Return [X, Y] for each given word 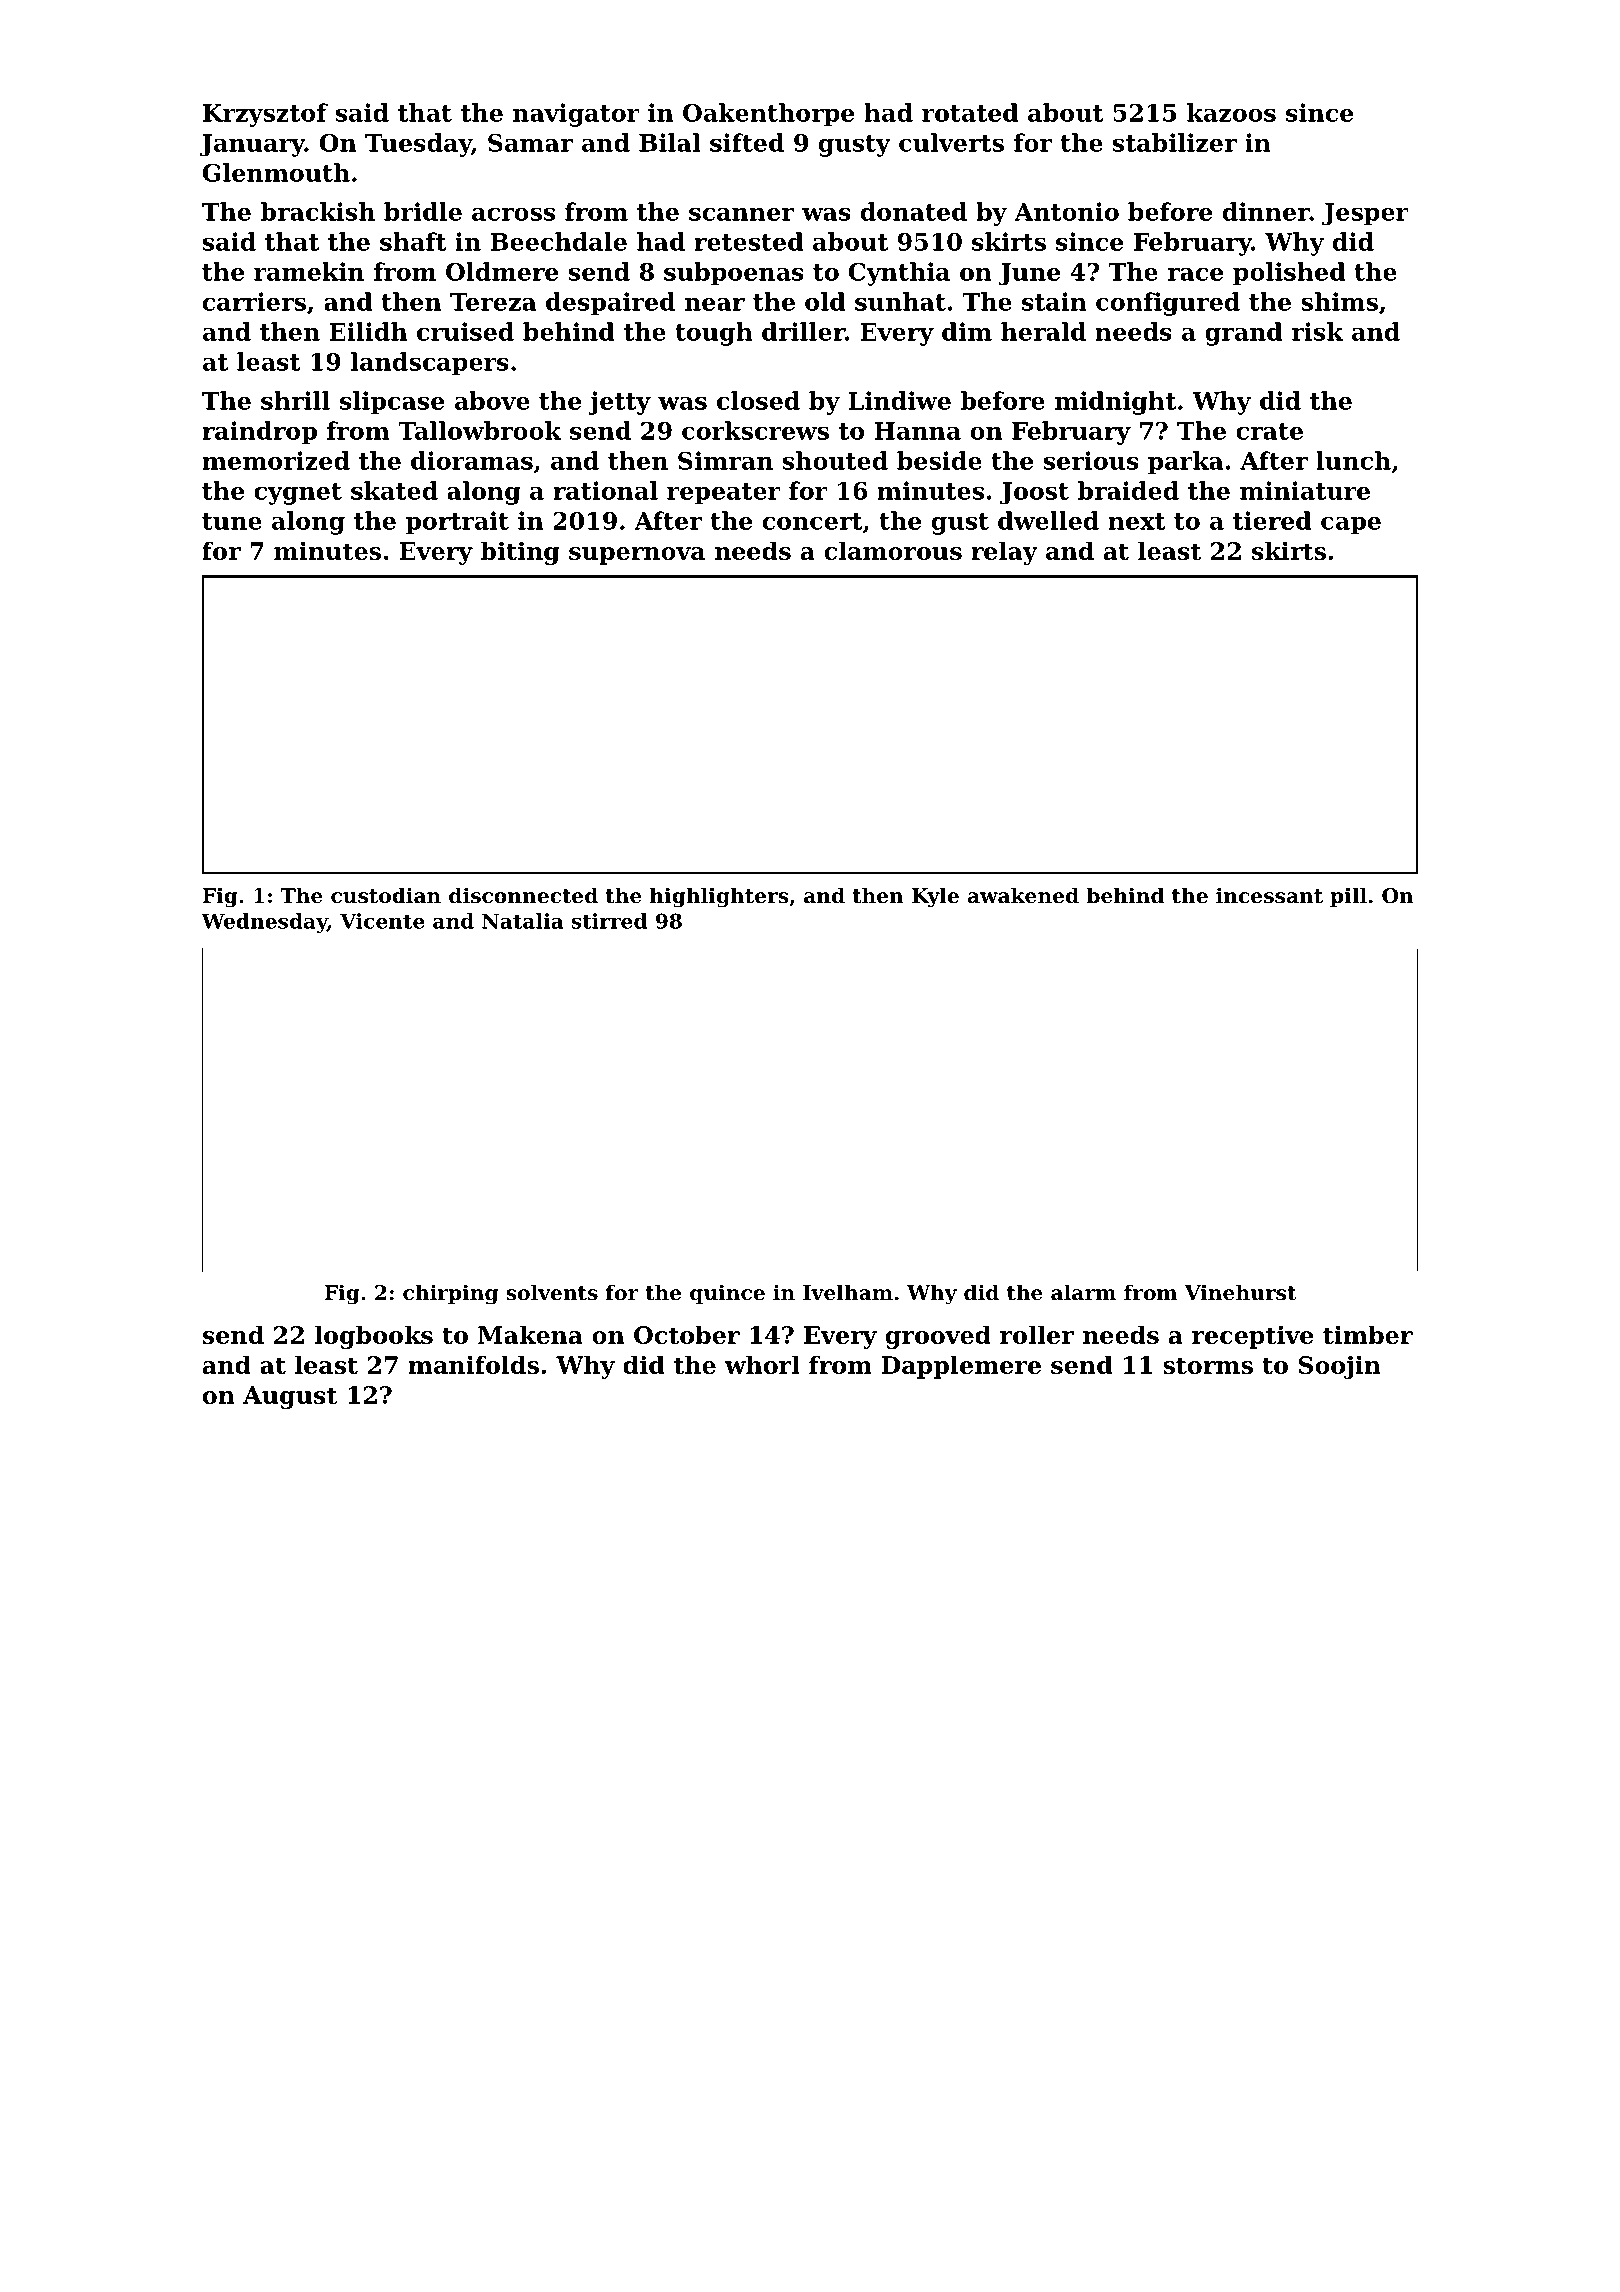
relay [1004, 553]
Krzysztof [265, 115]
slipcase [392, 403]
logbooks [374, 1337]
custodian [386, 895]
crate [1269, 431]
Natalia [523, 921]
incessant [1269, 895]
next [1136, 521]
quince [727, 1294]
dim [967, 331]
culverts [951, 142]
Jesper [1365, 214]
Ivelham [848, 1292]
